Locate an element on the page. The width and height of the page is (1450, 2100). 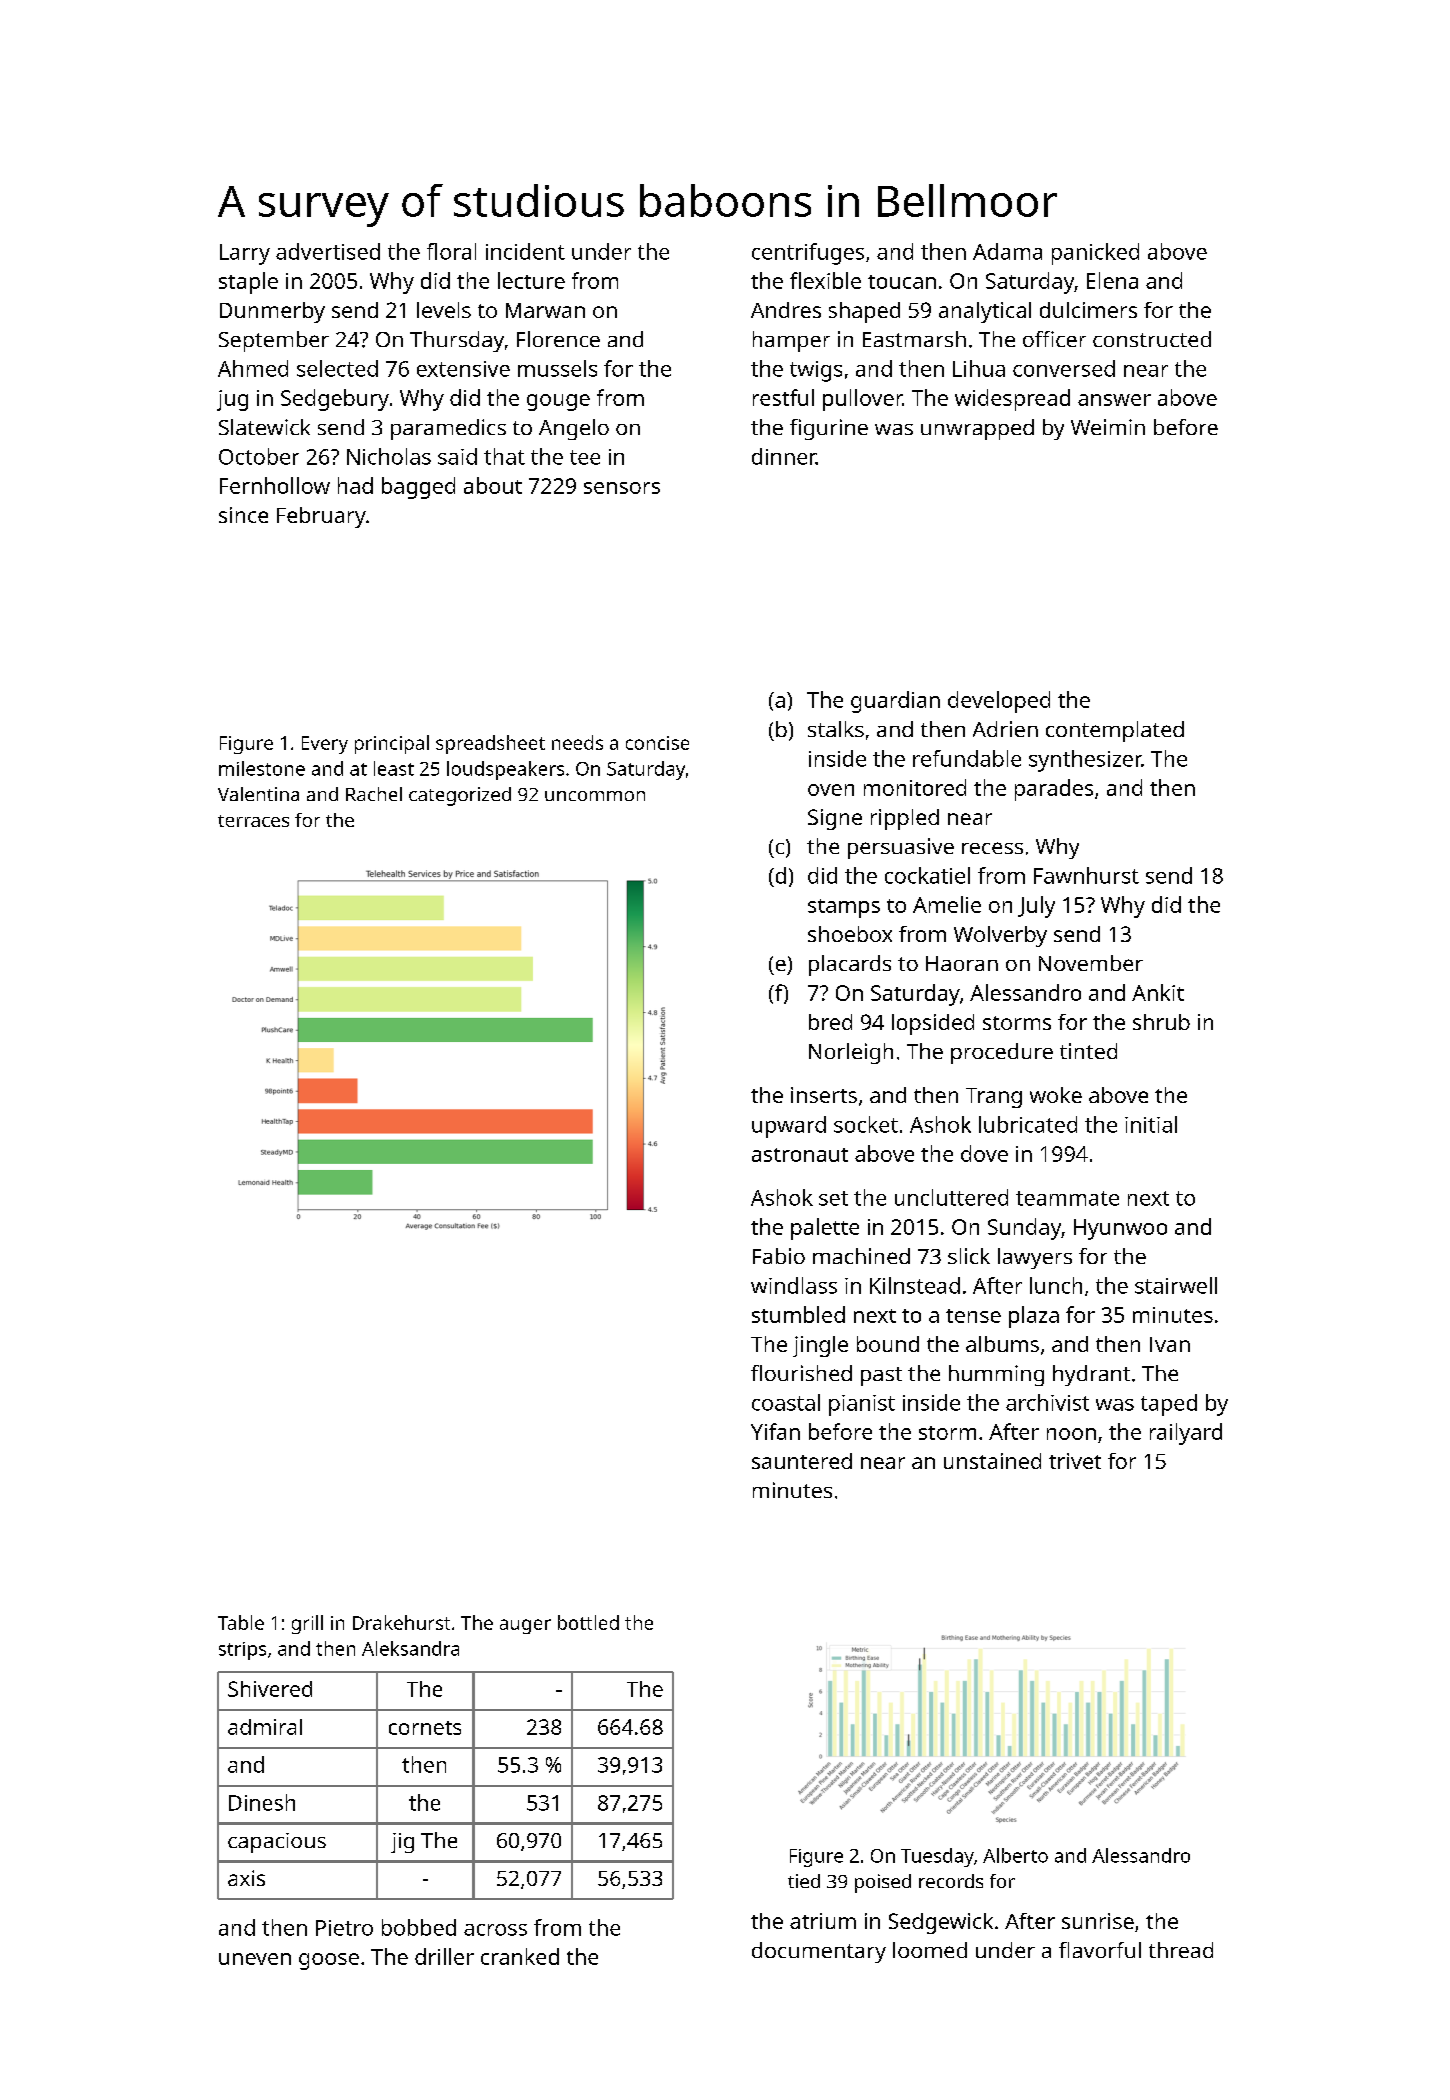
Adama is located at coordinates (1007, 251).
